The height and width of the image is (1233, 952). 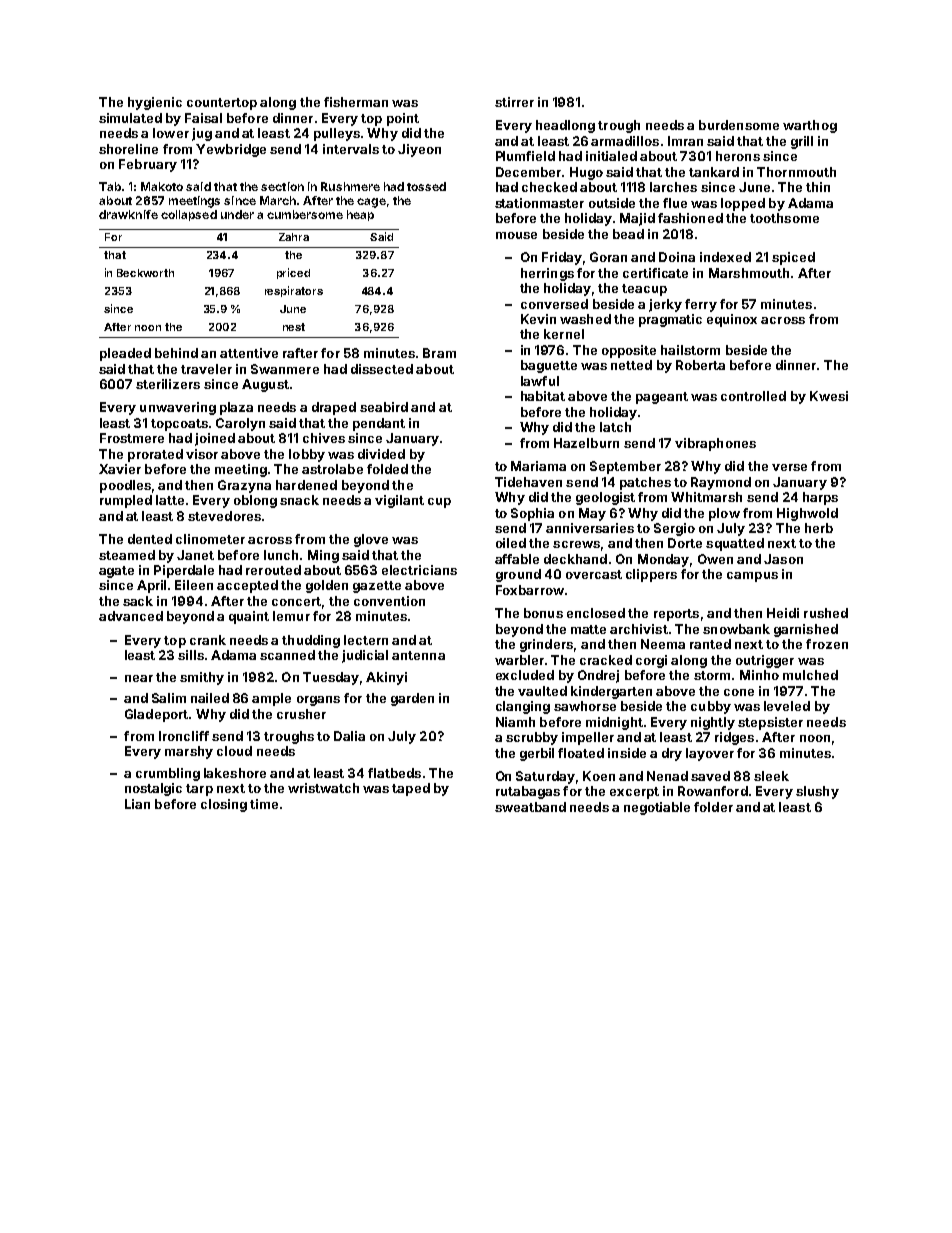 I want to click on wristwatch, so click(x=323, y=788).
